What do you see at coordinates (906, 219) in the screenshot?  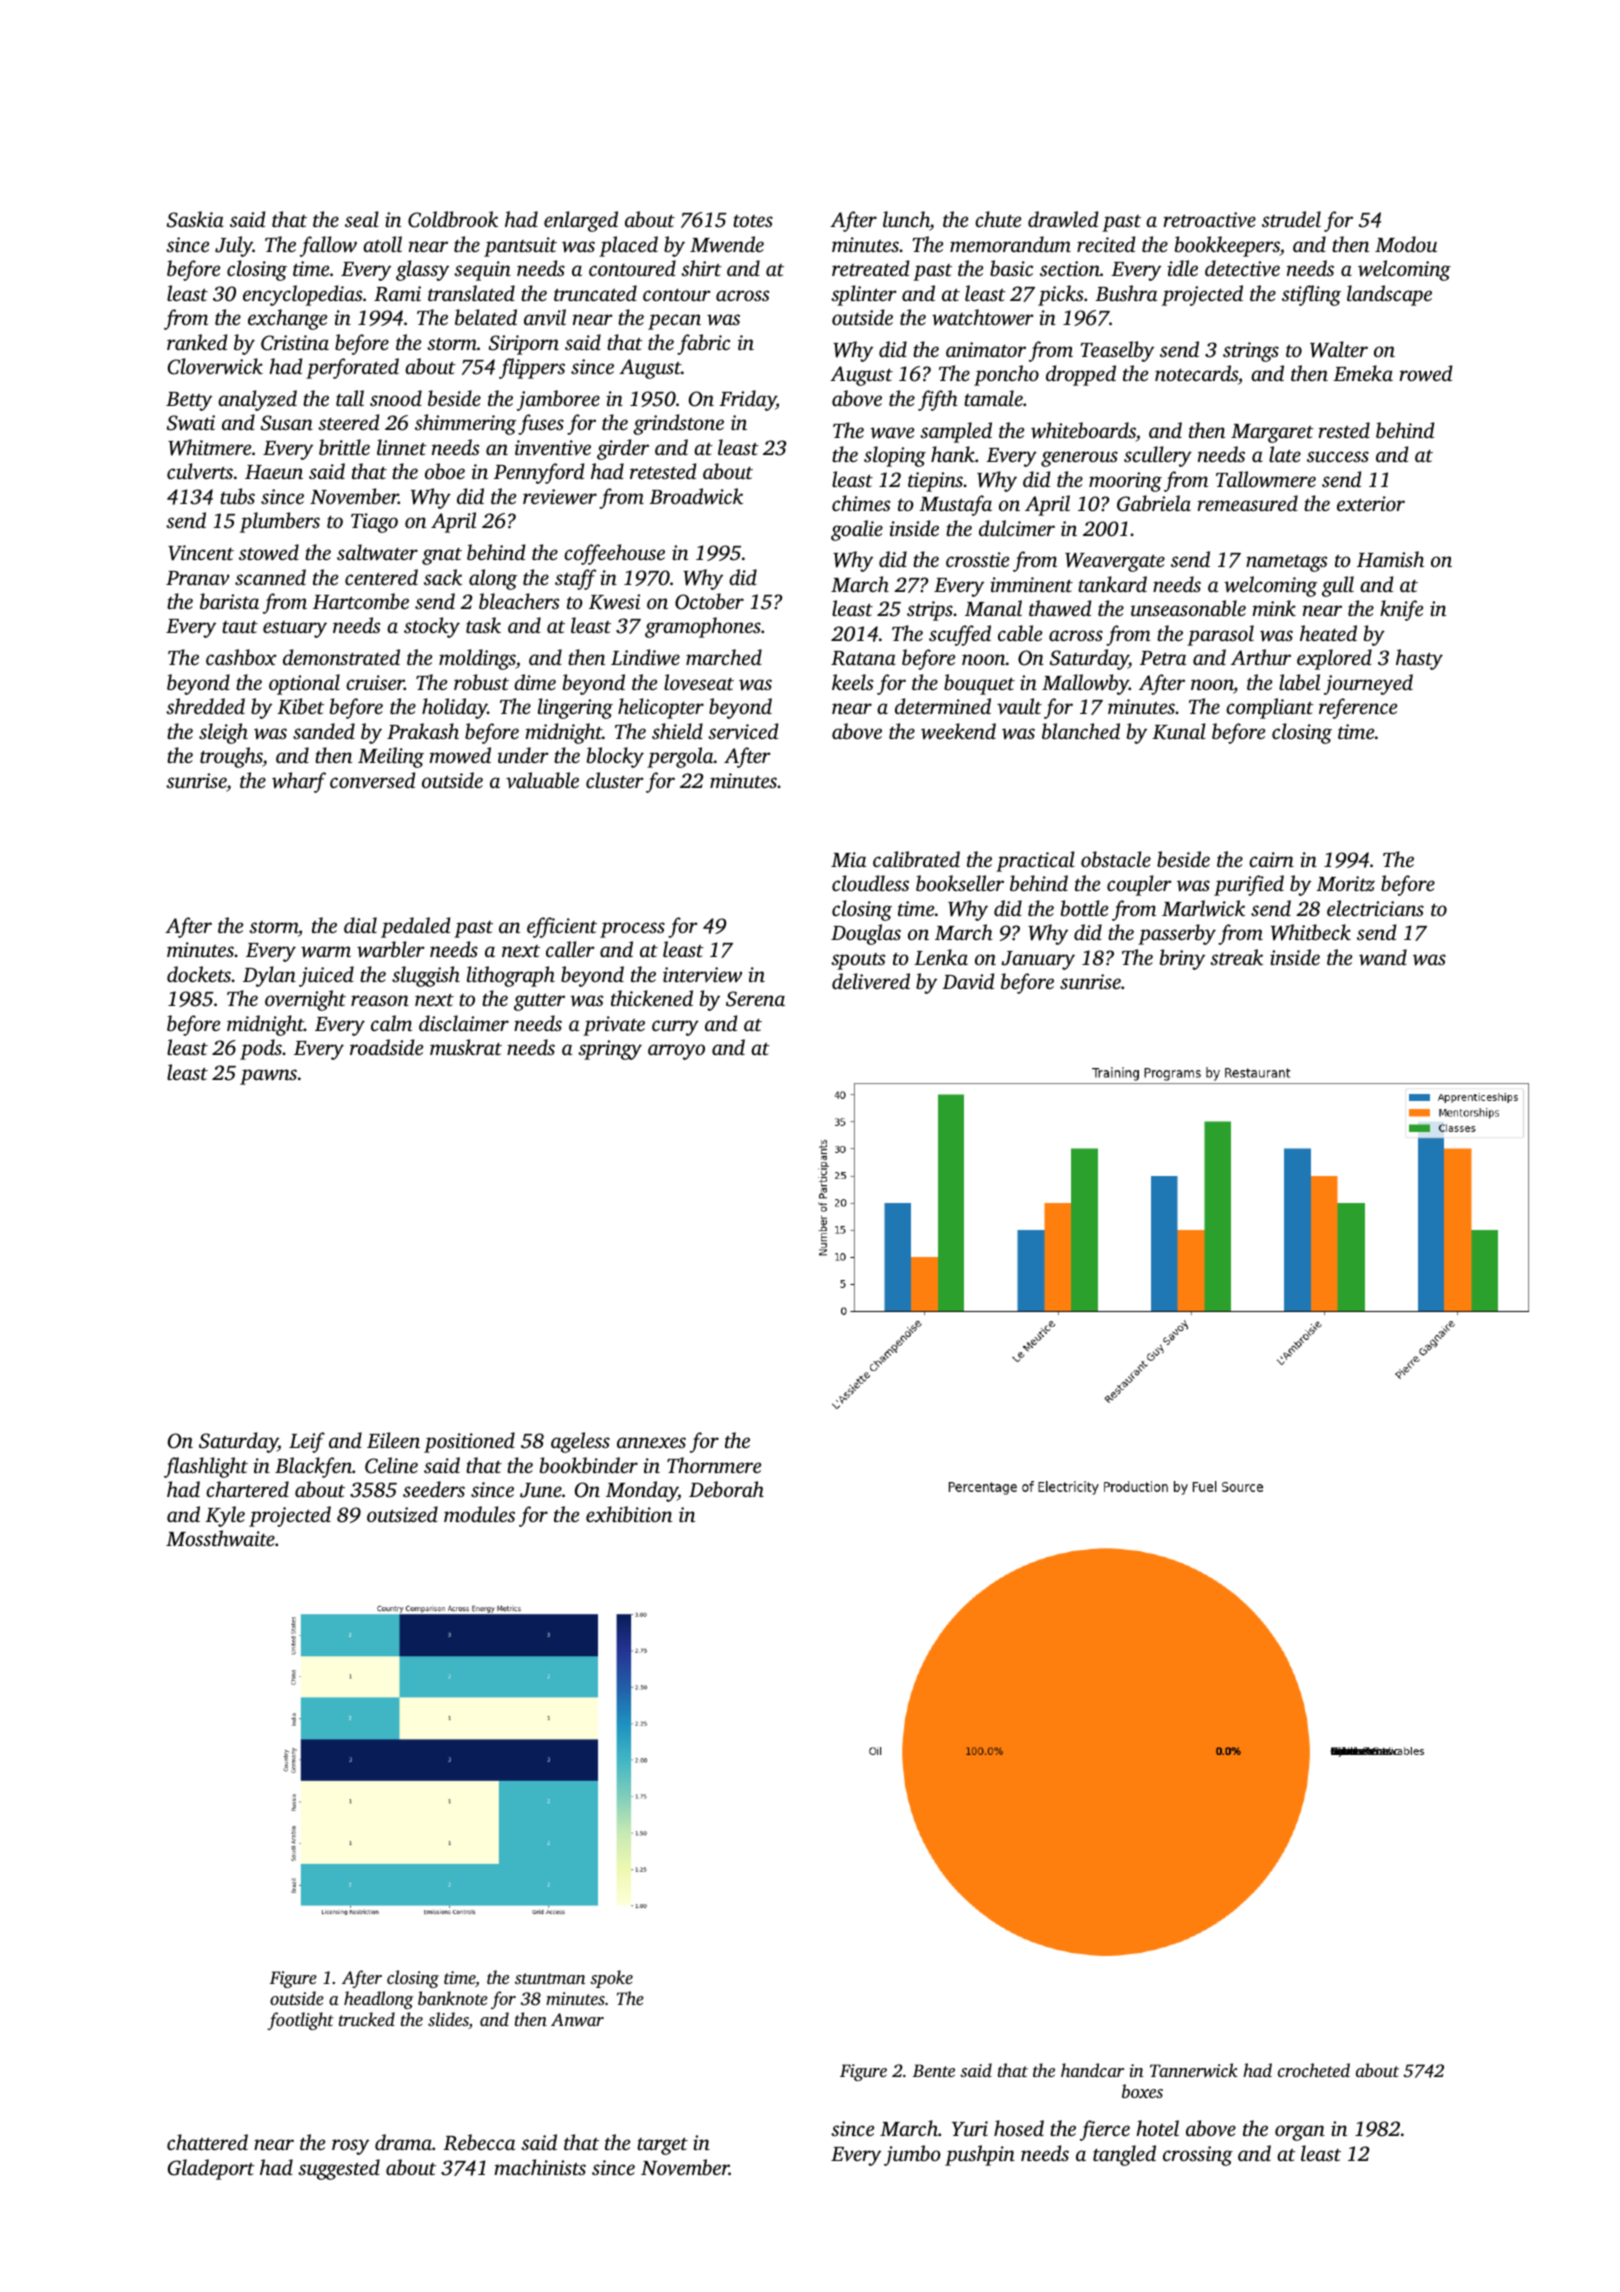 I see `lunch` at bounding box center [906, 219].
